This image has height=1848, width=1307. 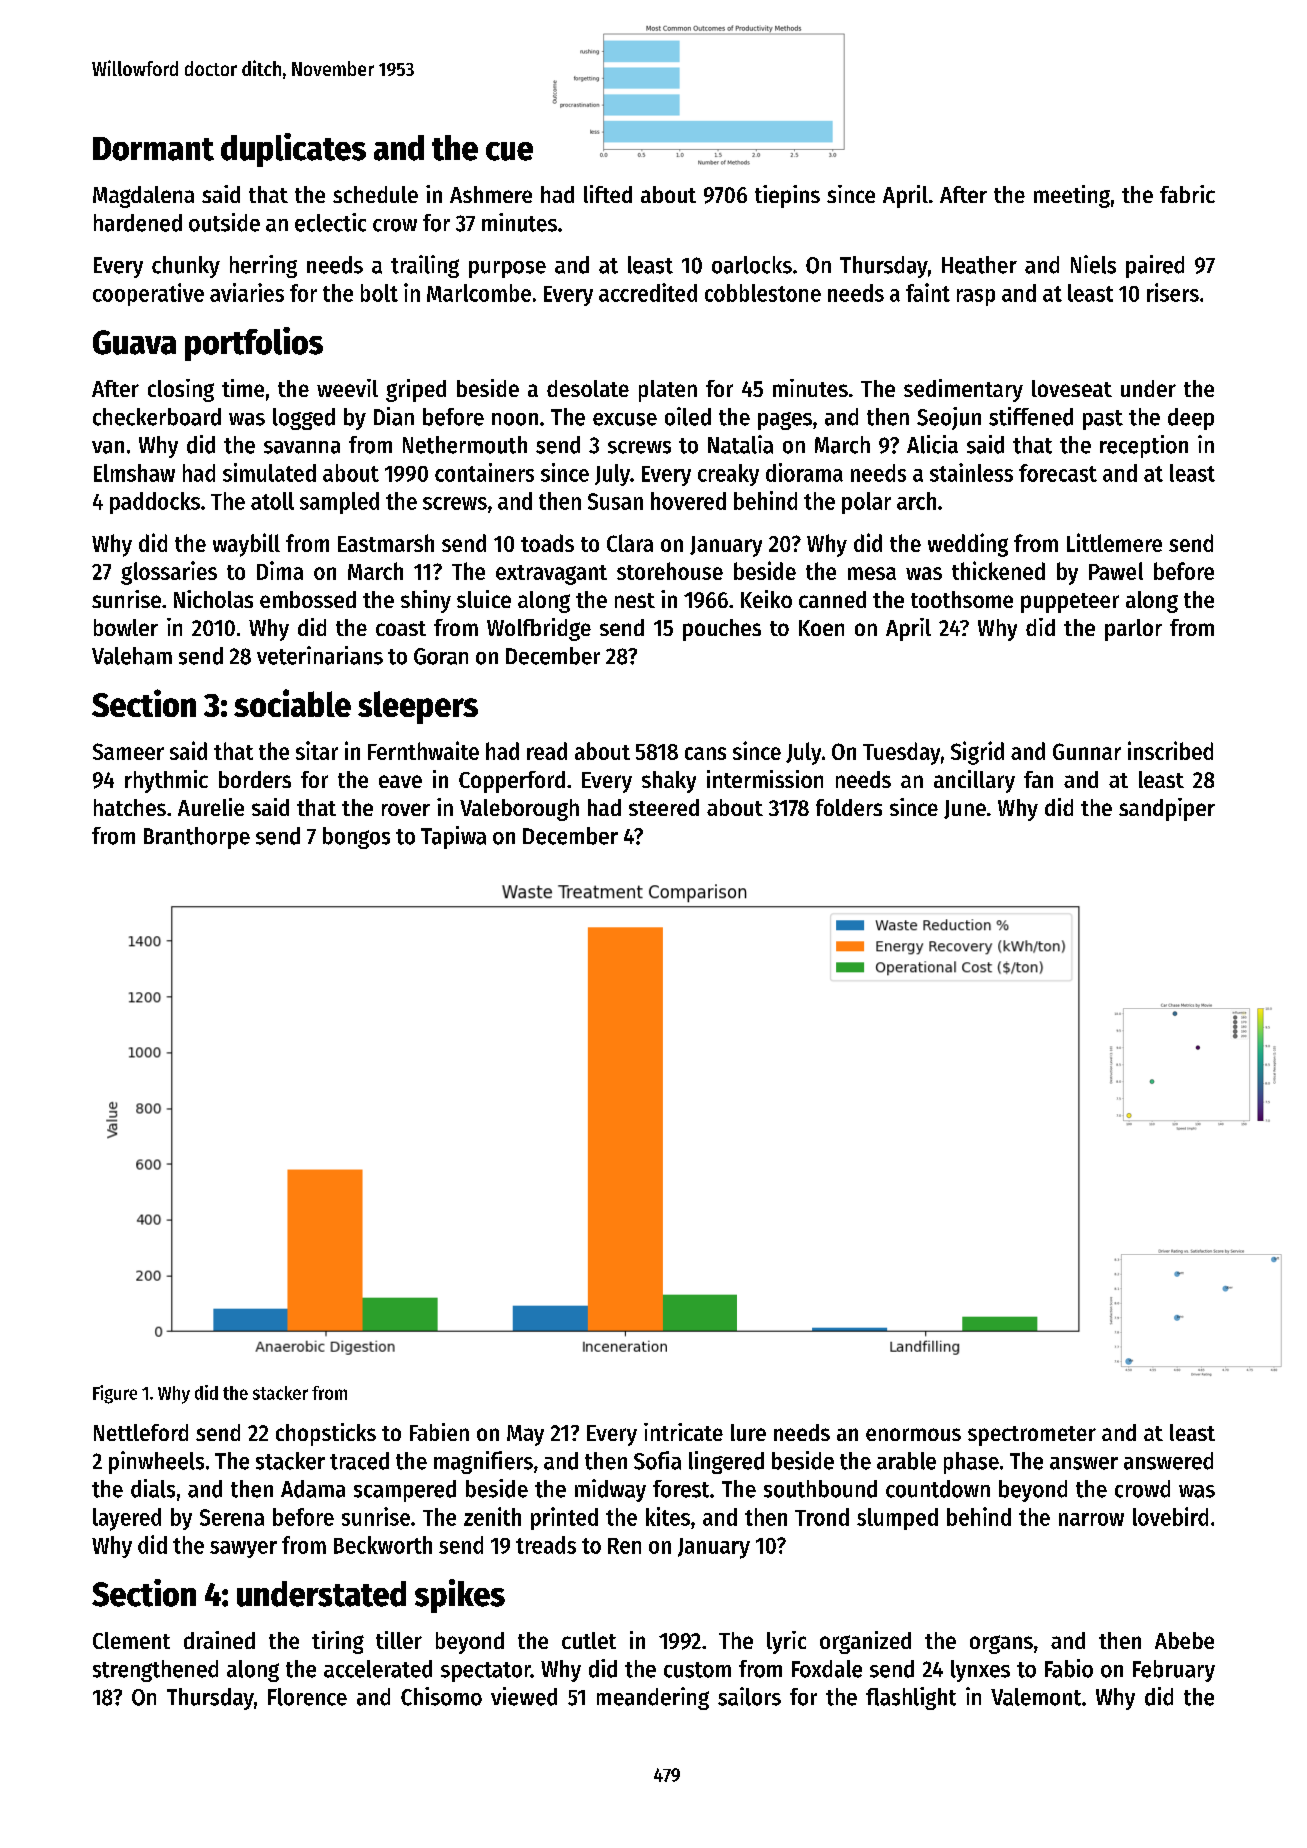 What do you see at coordinates (130, 807) in the image?
I see `hatches` at bounding box center [130, 807].
